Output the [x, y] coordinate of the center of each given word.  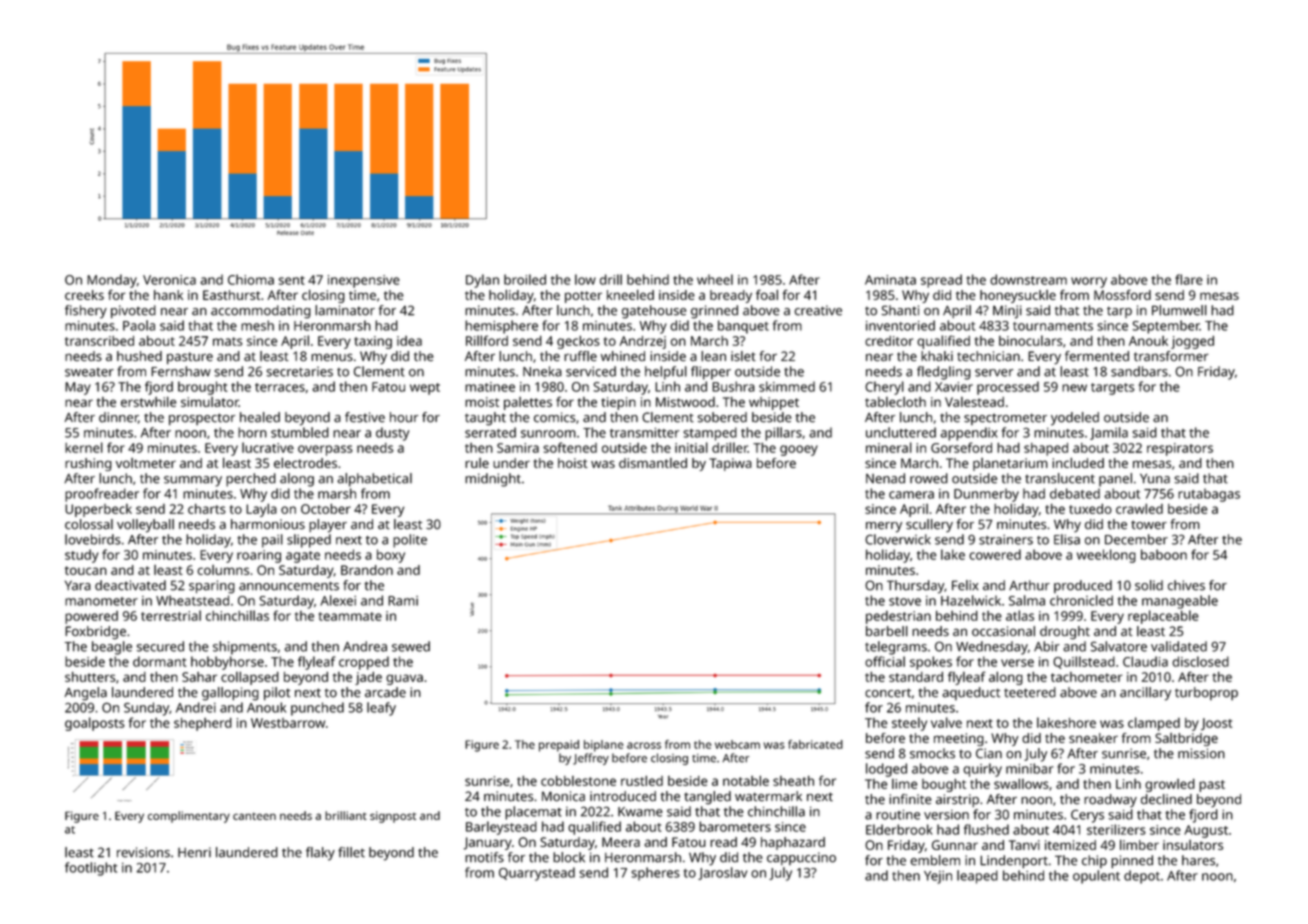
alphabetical [374, 480]
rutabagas [1209, 495]
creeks [84, 295]
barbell [887, 631]
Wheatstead [192, 600]
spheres [655, 874]
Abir [1047, 646]
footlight [91, 869]
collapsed [250, 678]
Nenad [885, 478]
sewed [411, 646]
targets [1112, 389]
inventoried [900, 325]
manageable [1180, 602]
